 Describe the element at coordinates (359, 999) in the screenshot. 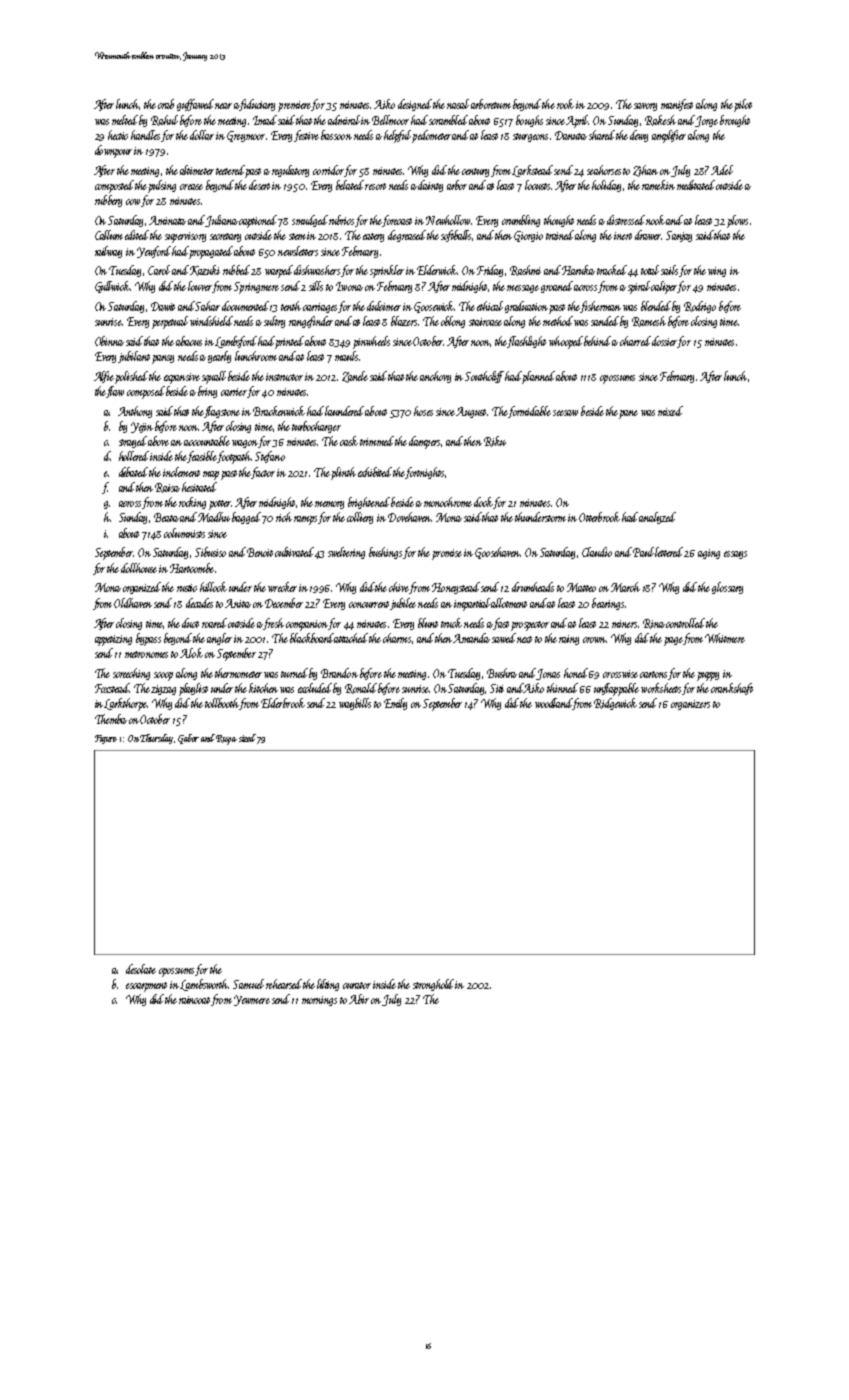

I see `Abir` at that location.
